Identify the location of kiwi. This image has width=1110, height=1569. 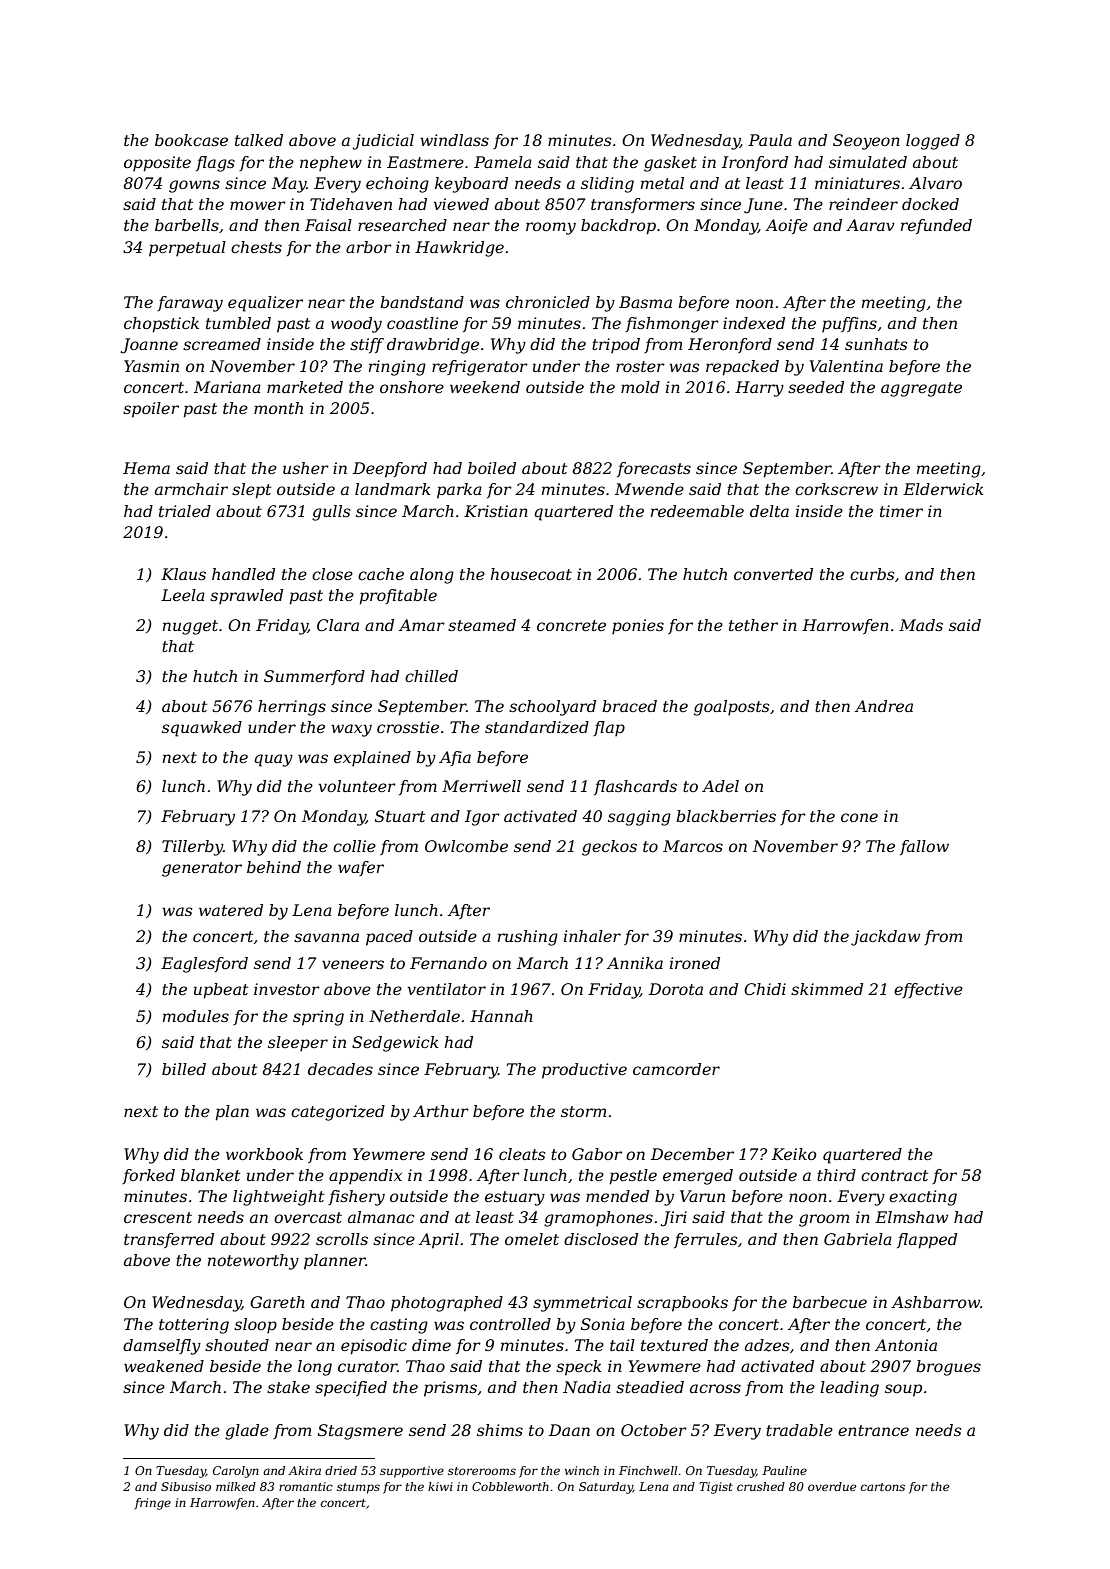
(440, 1486).
